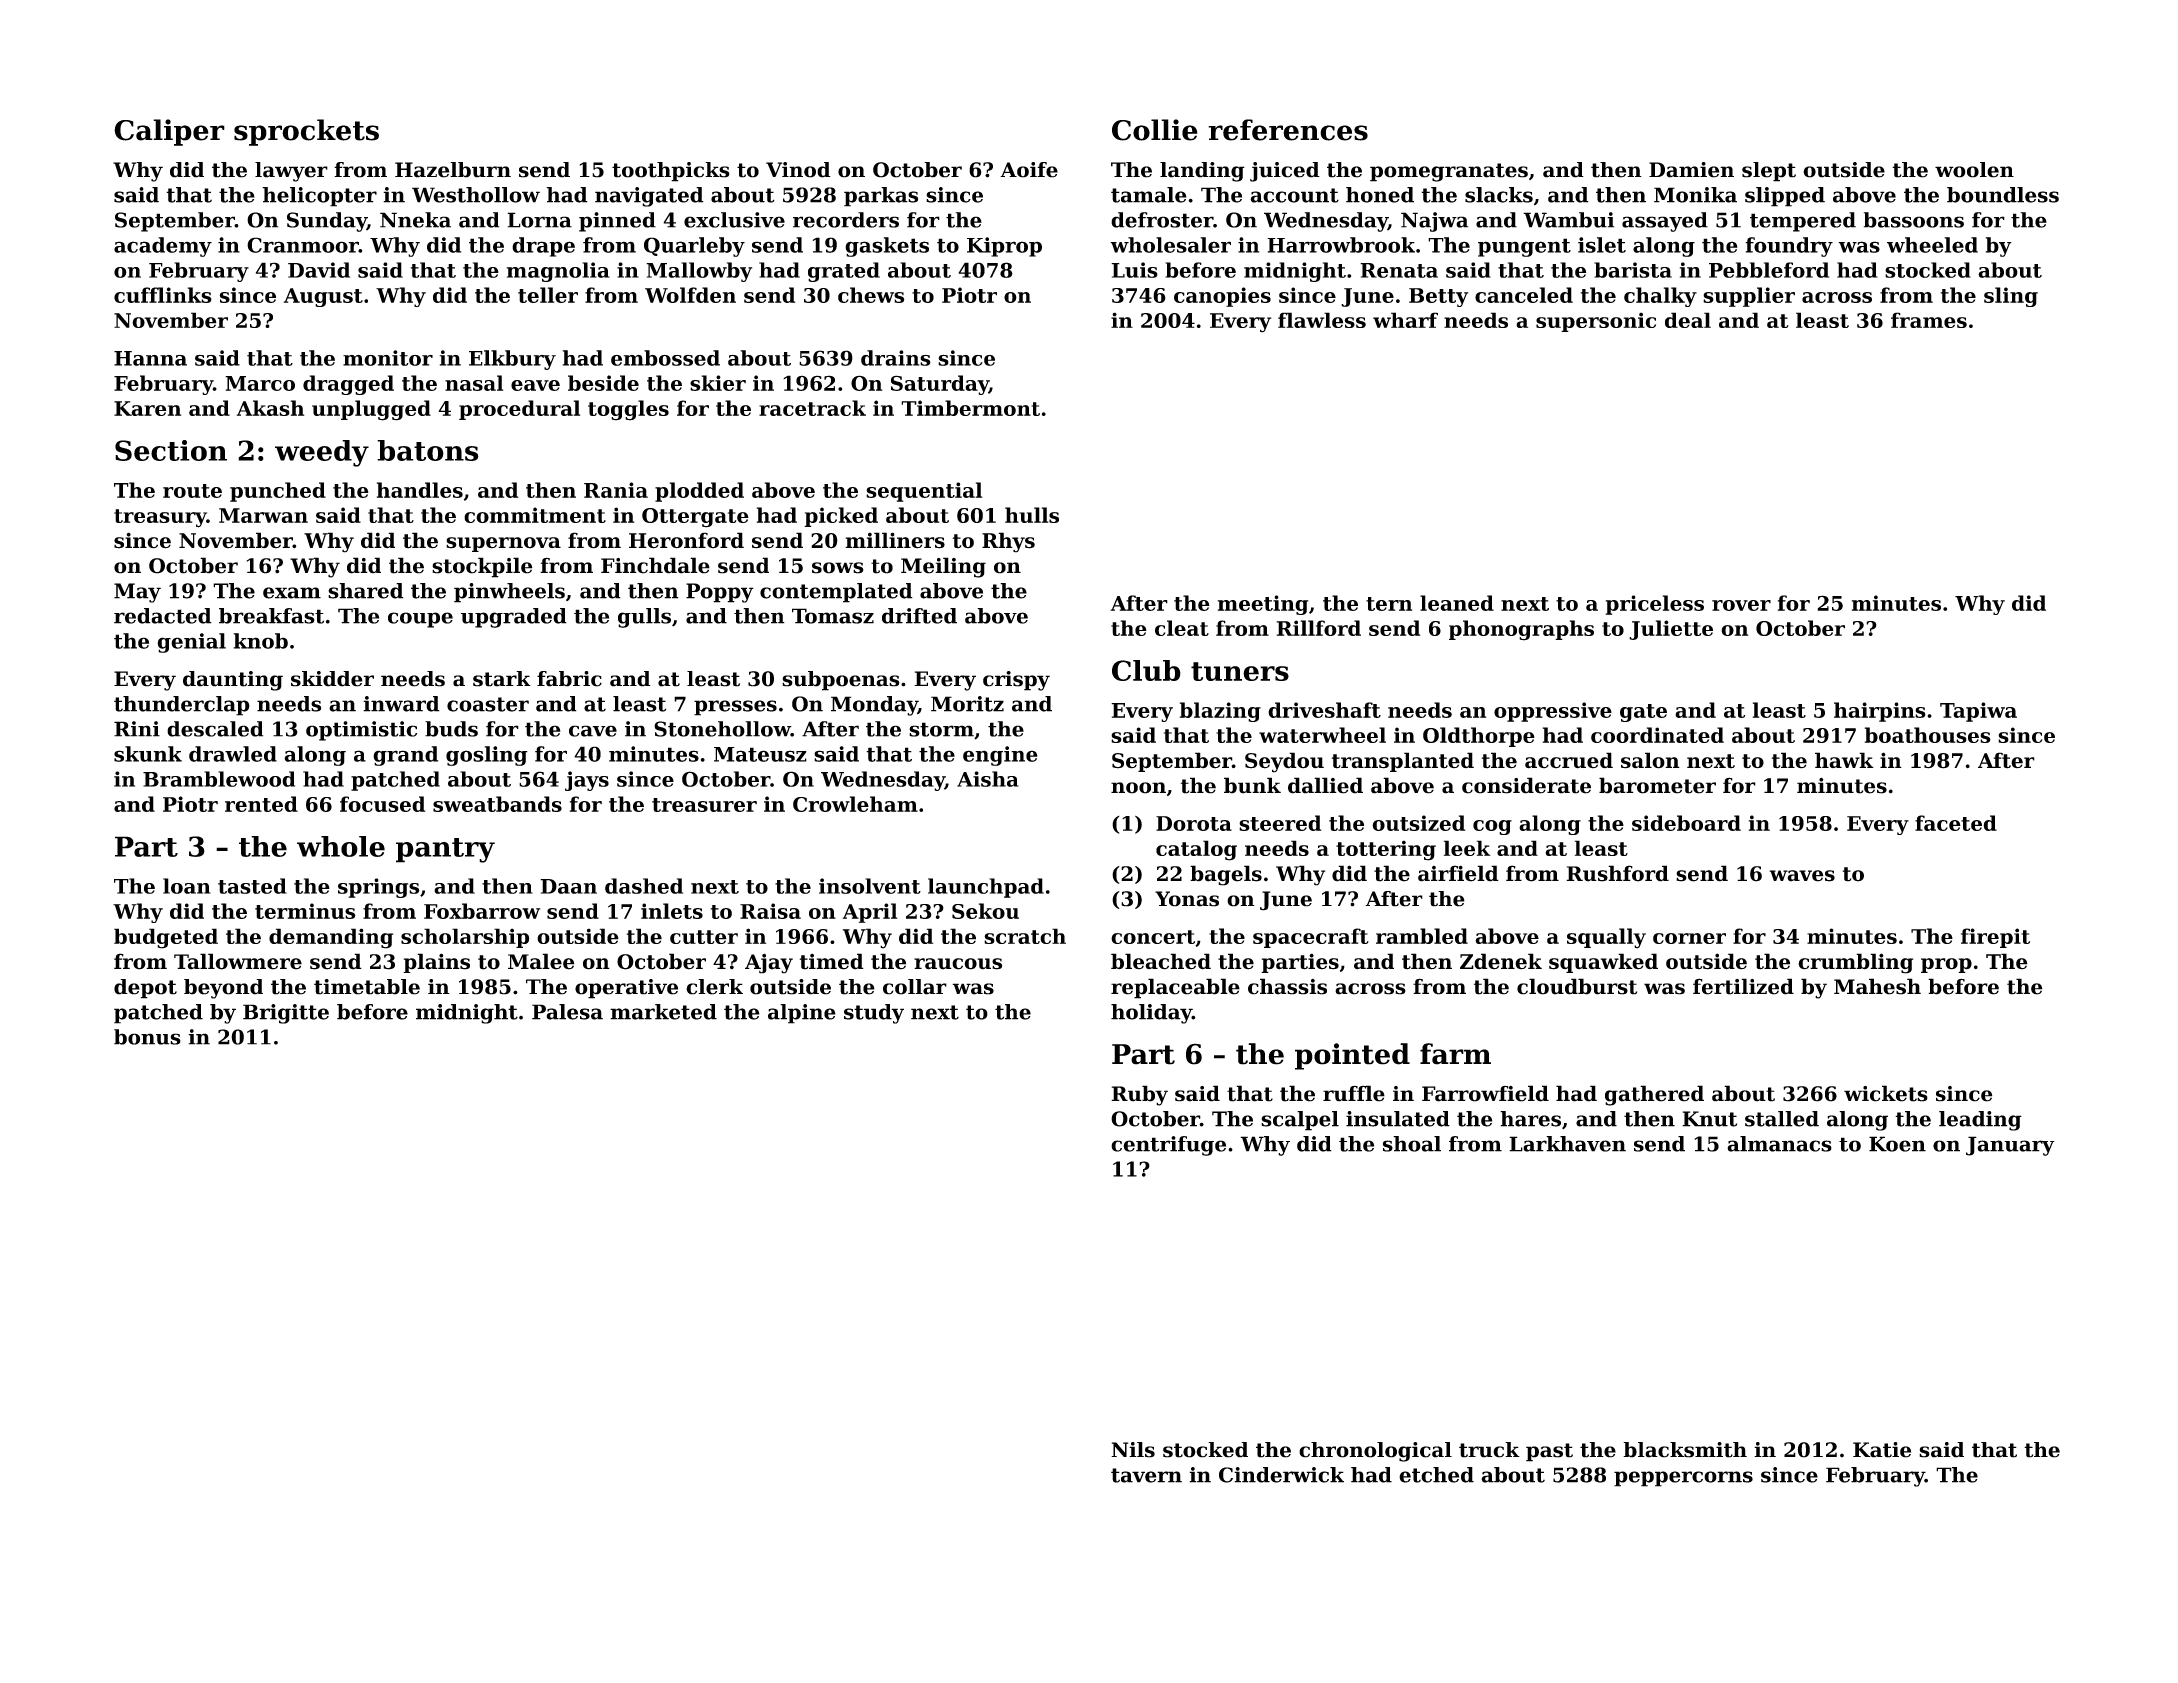 This screenshot has width=2178, height=1683. I want to click on Nils, so click(1133, 1450).
